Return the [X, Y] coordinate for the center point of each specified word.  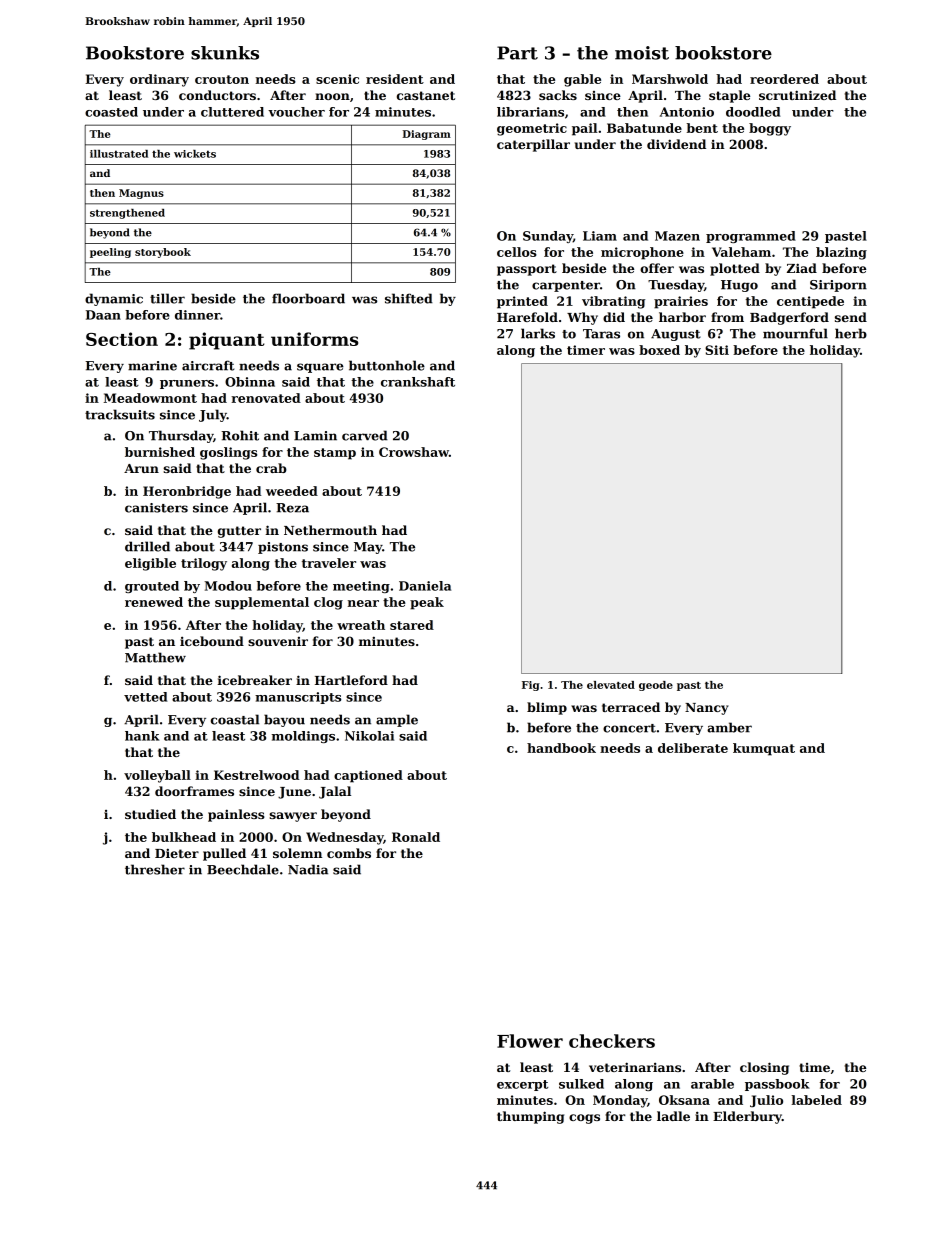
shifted [409, 298]
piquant [226, 341]
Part [517, 53]
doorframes [194, 791]
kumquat [764, 749]
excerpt [522, 1085]
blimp [547, 708]
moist [642, 53]
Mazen [677, 236]
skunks [225, 53]
